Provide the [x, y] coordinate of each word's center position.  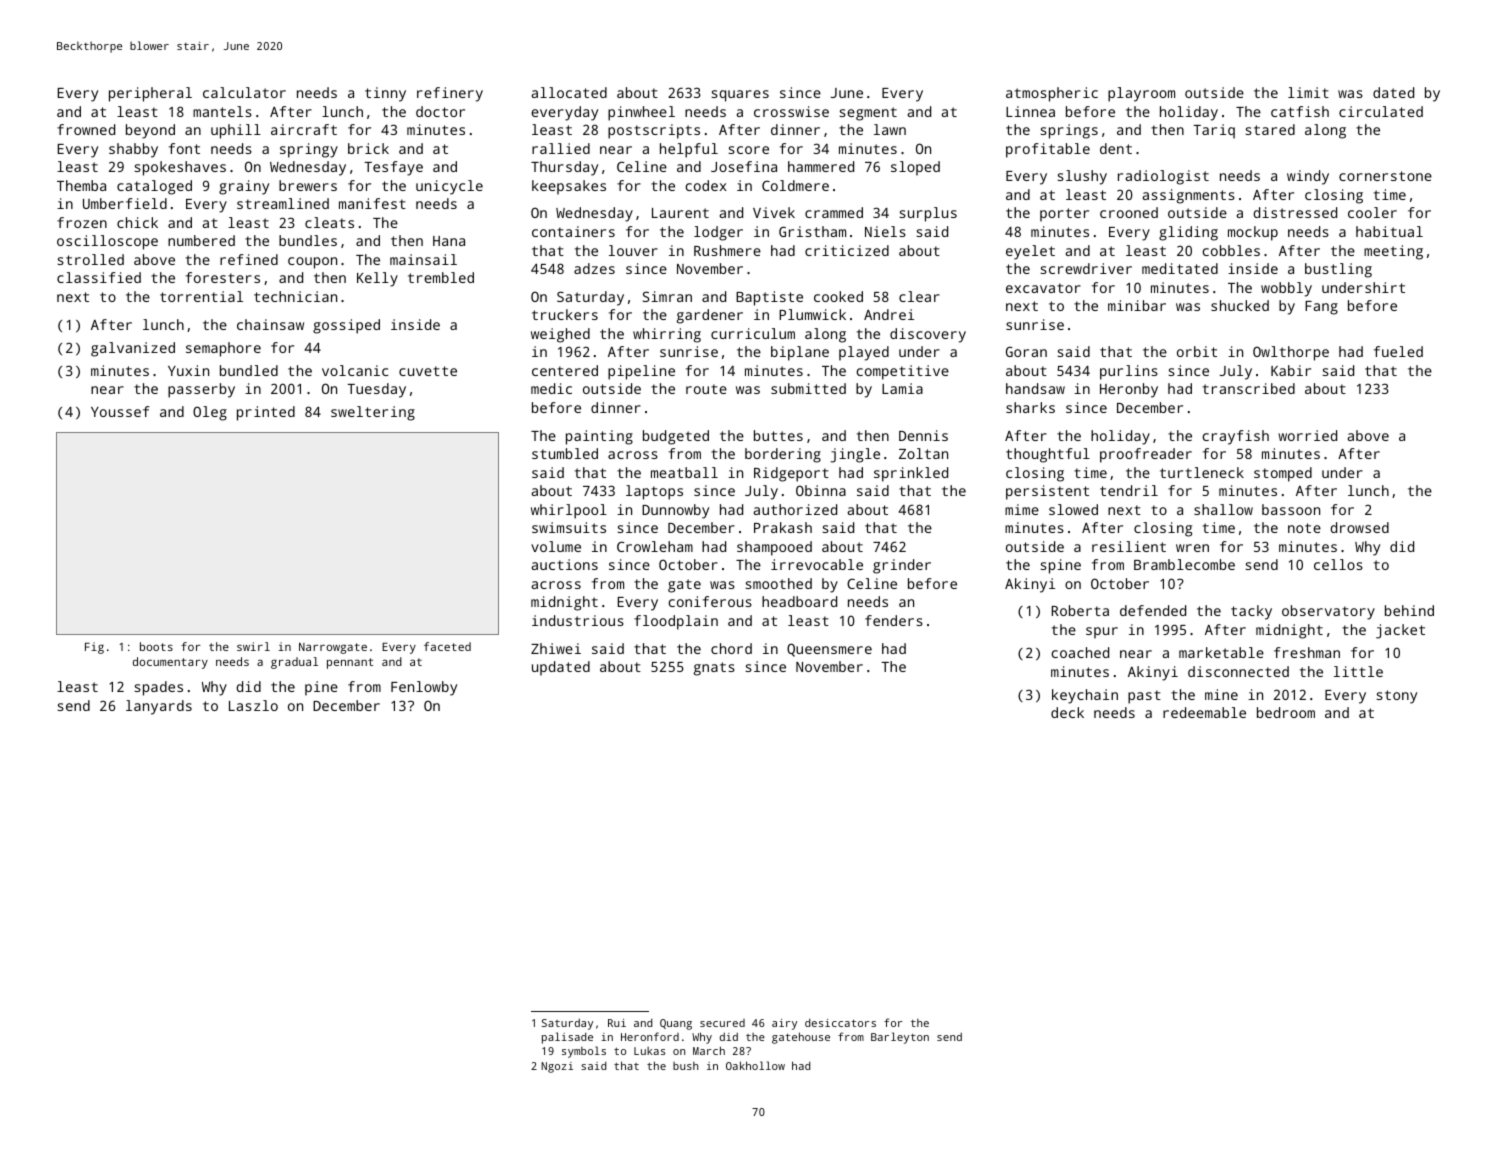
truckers [565, 314]
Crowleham [655, 546]
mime [1022, 509]
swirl [253, 646]
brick [368, 148]
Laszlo [253, 705]
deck [1067, 712]
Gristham [812, 231]
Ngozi [557, 1067]
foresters [223, 277]
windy [1308, 177]
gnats [714, 669]
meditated [1180, 268]
